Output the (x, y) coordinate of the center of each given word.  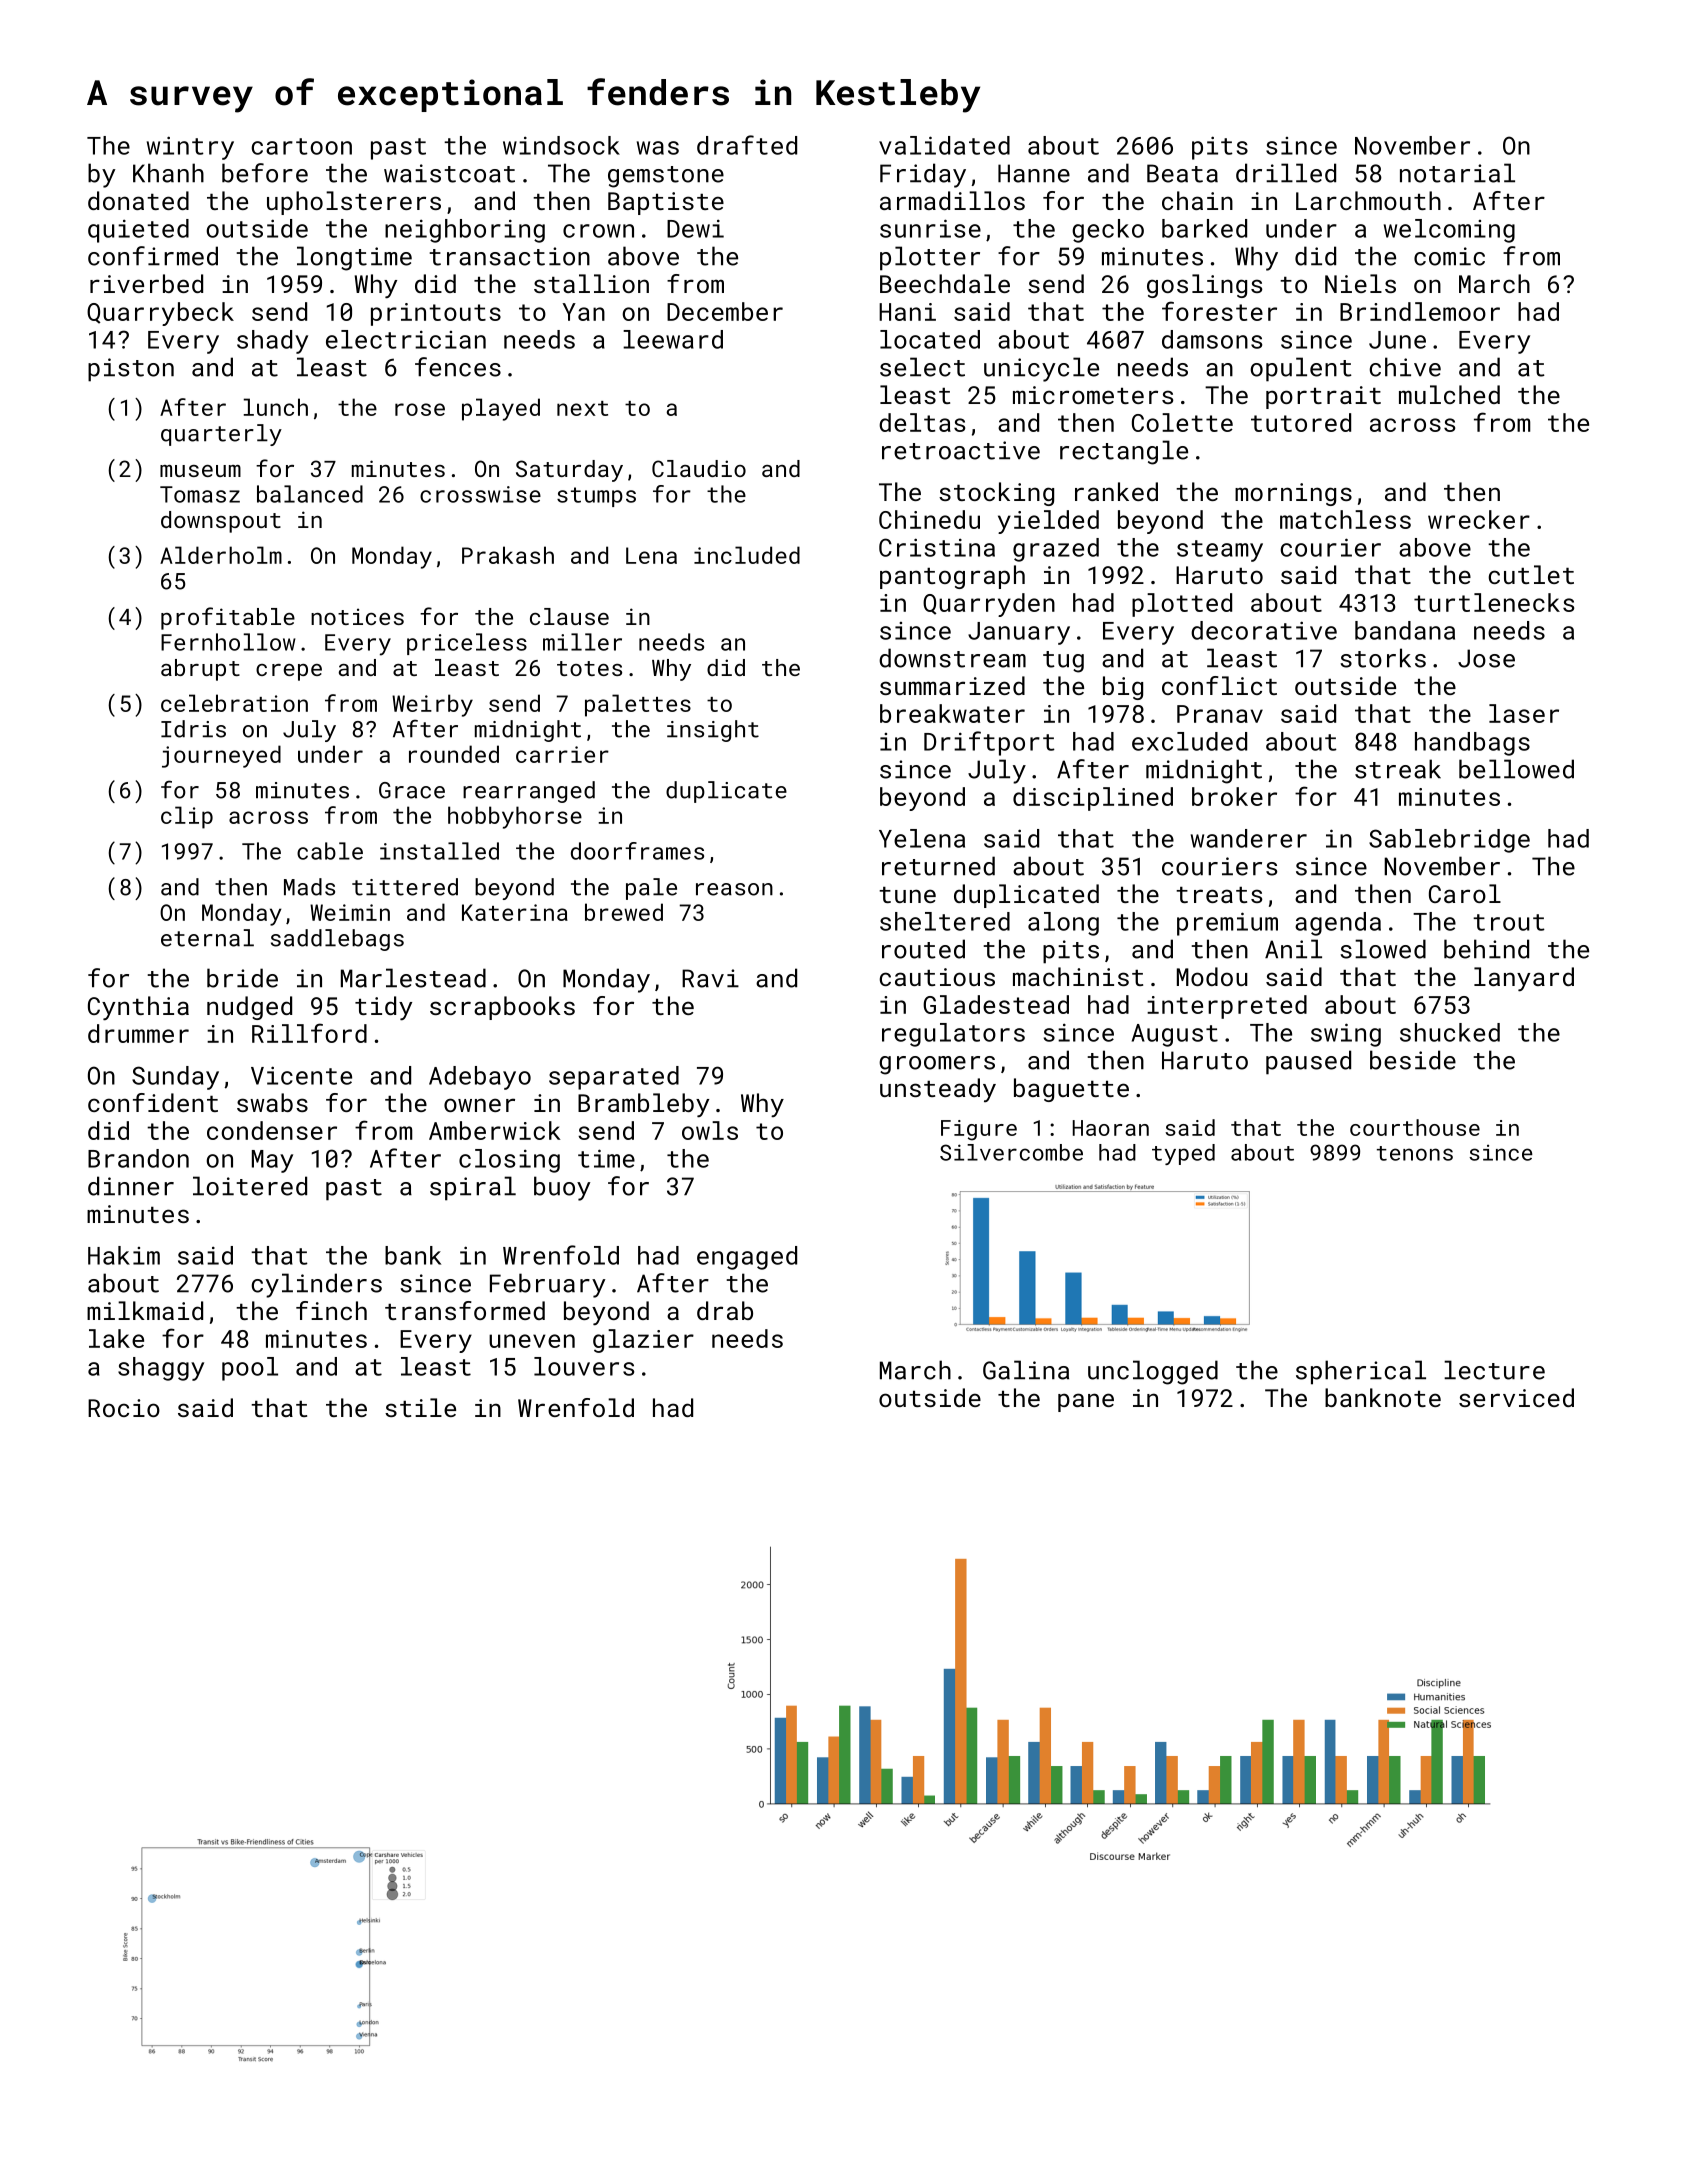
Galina (1026, 1370)
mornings (1293, 494)
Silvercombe (1011, 1152)
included (747, 555)
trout (1509, 922)
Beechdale (945, 283)
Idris (193, 729)
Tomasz (200, 494)
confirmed (153, 256)
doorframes (637, 851)
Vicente (301, 1075)
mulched (1449, 394)
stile (420, 1407)
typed (1183, 1154)
